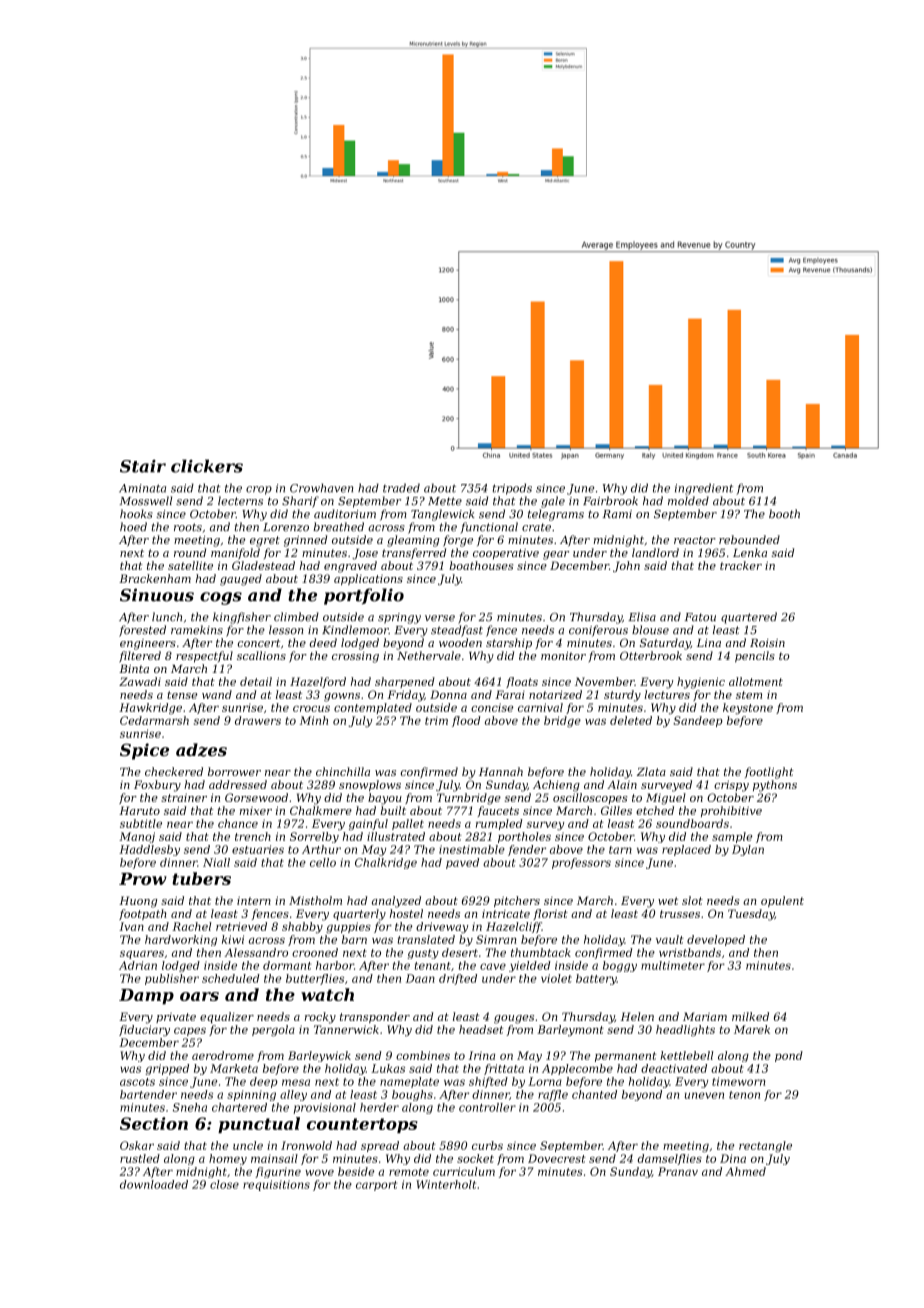 The width and height of the page is (924, 1308). I want to click on Winterholt, so click(446, 1184).
